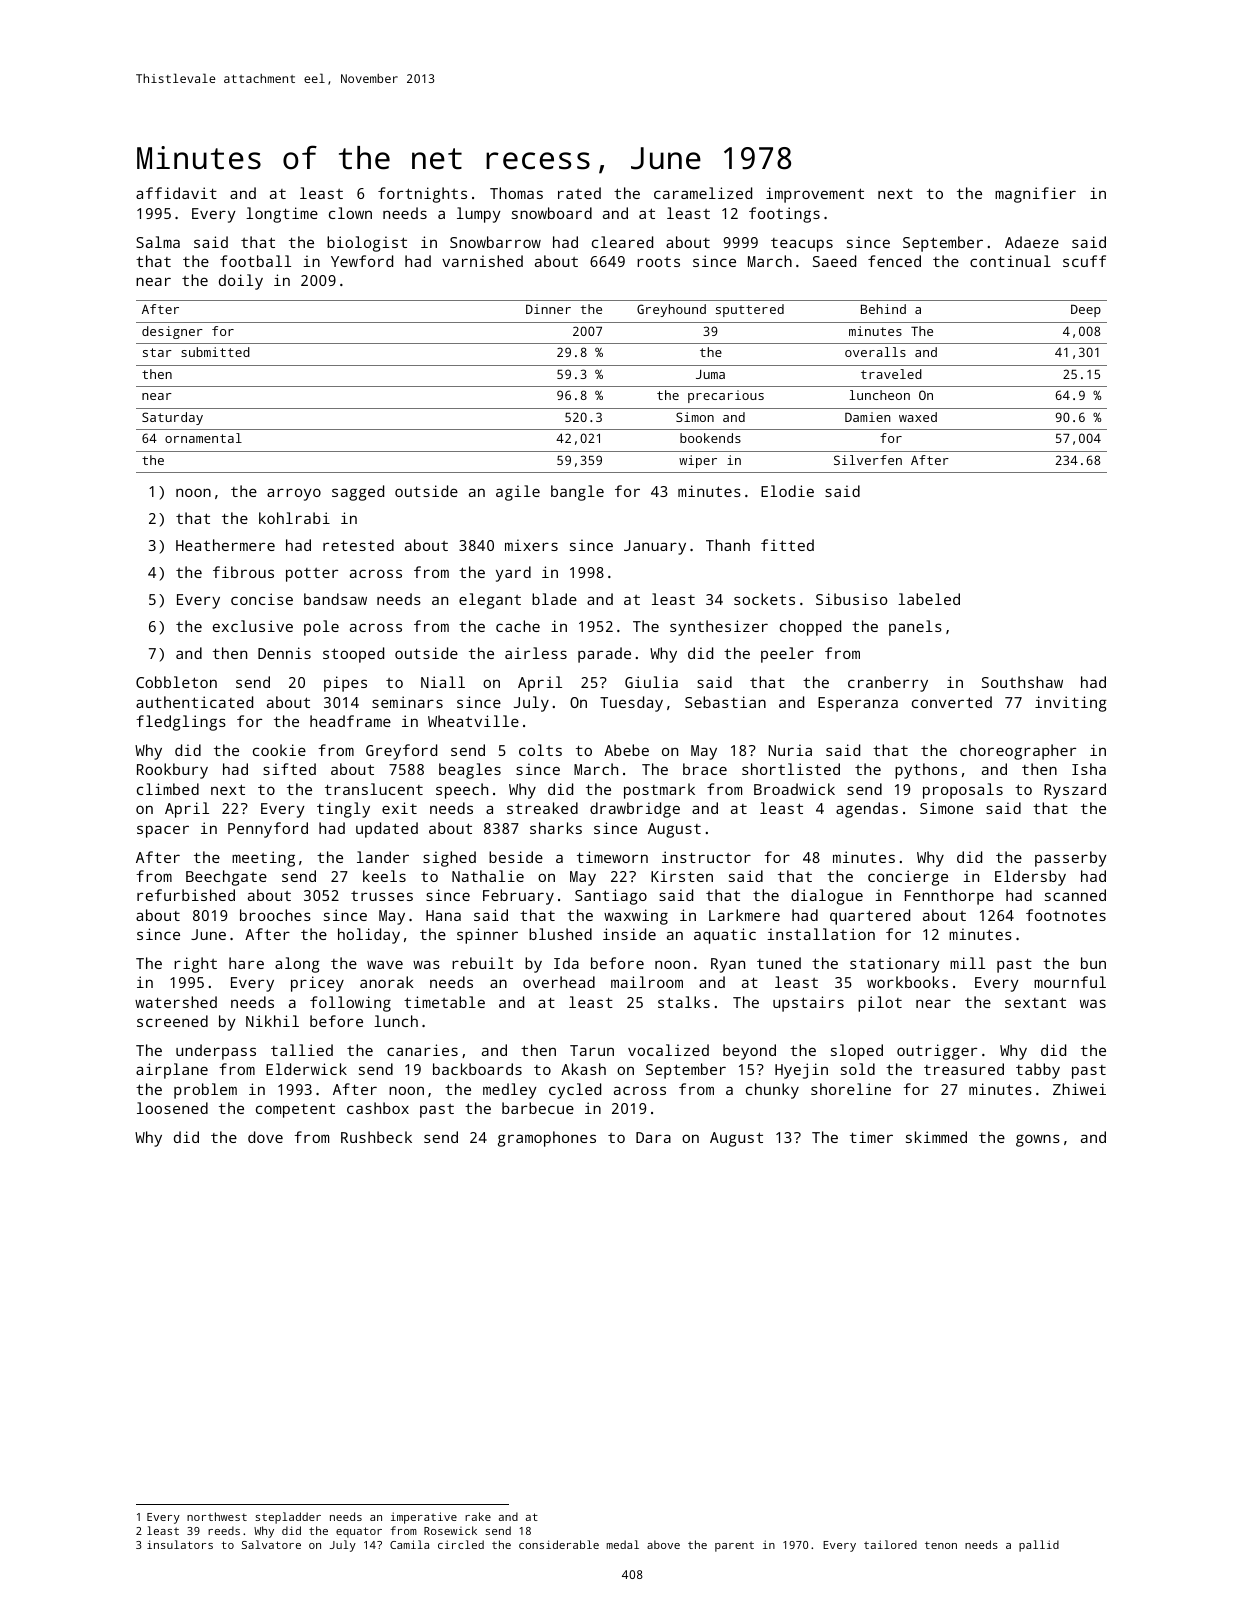 The image size is (1243, 1609). What do you see at coordinates (1075, 895) in the image?
I see `scanned` at bounding box center [1075, 895].
